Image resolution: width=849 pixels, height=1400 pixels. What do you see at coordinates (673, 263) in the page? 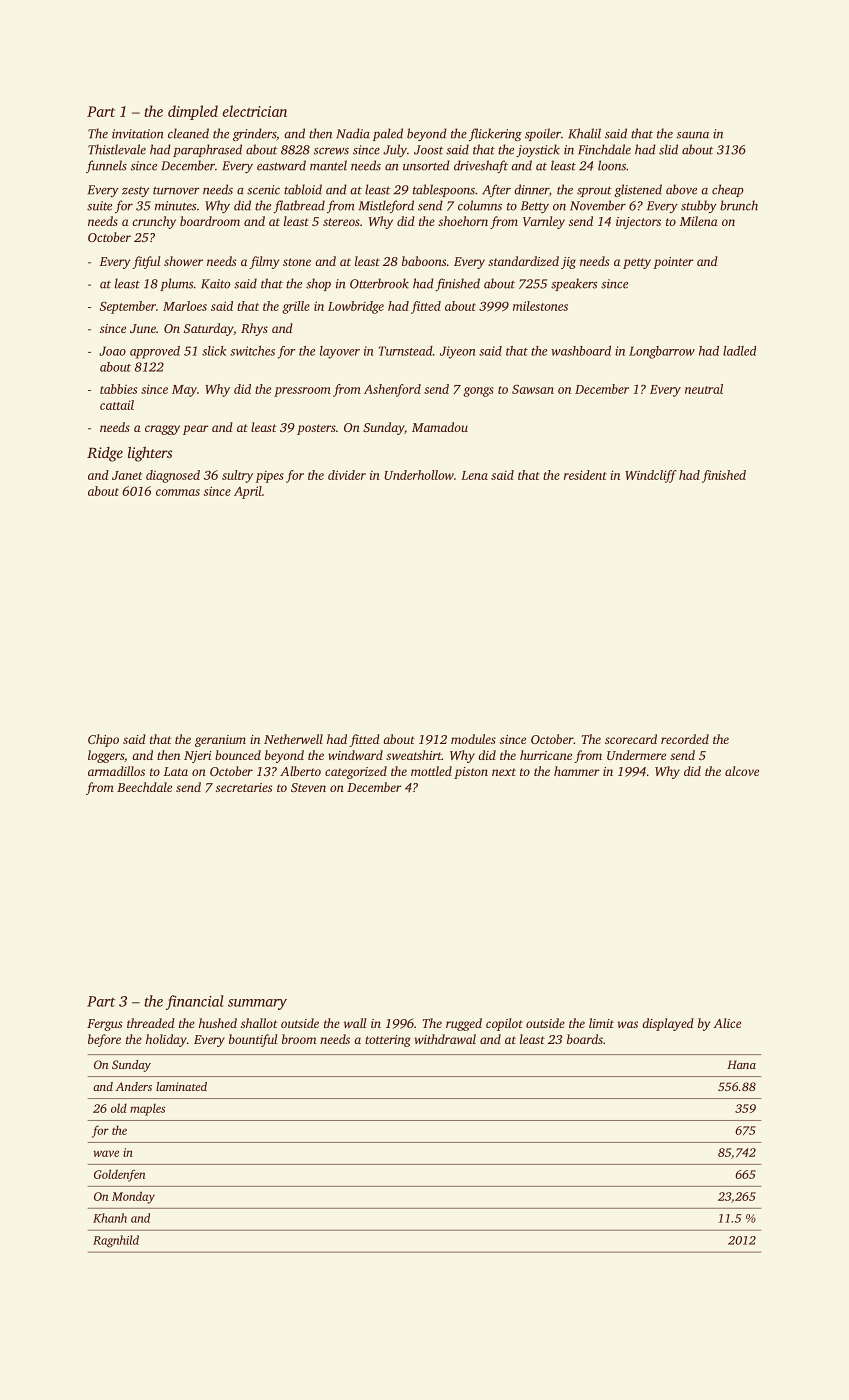
I see `pointer` at bounding box center [673, 263].
